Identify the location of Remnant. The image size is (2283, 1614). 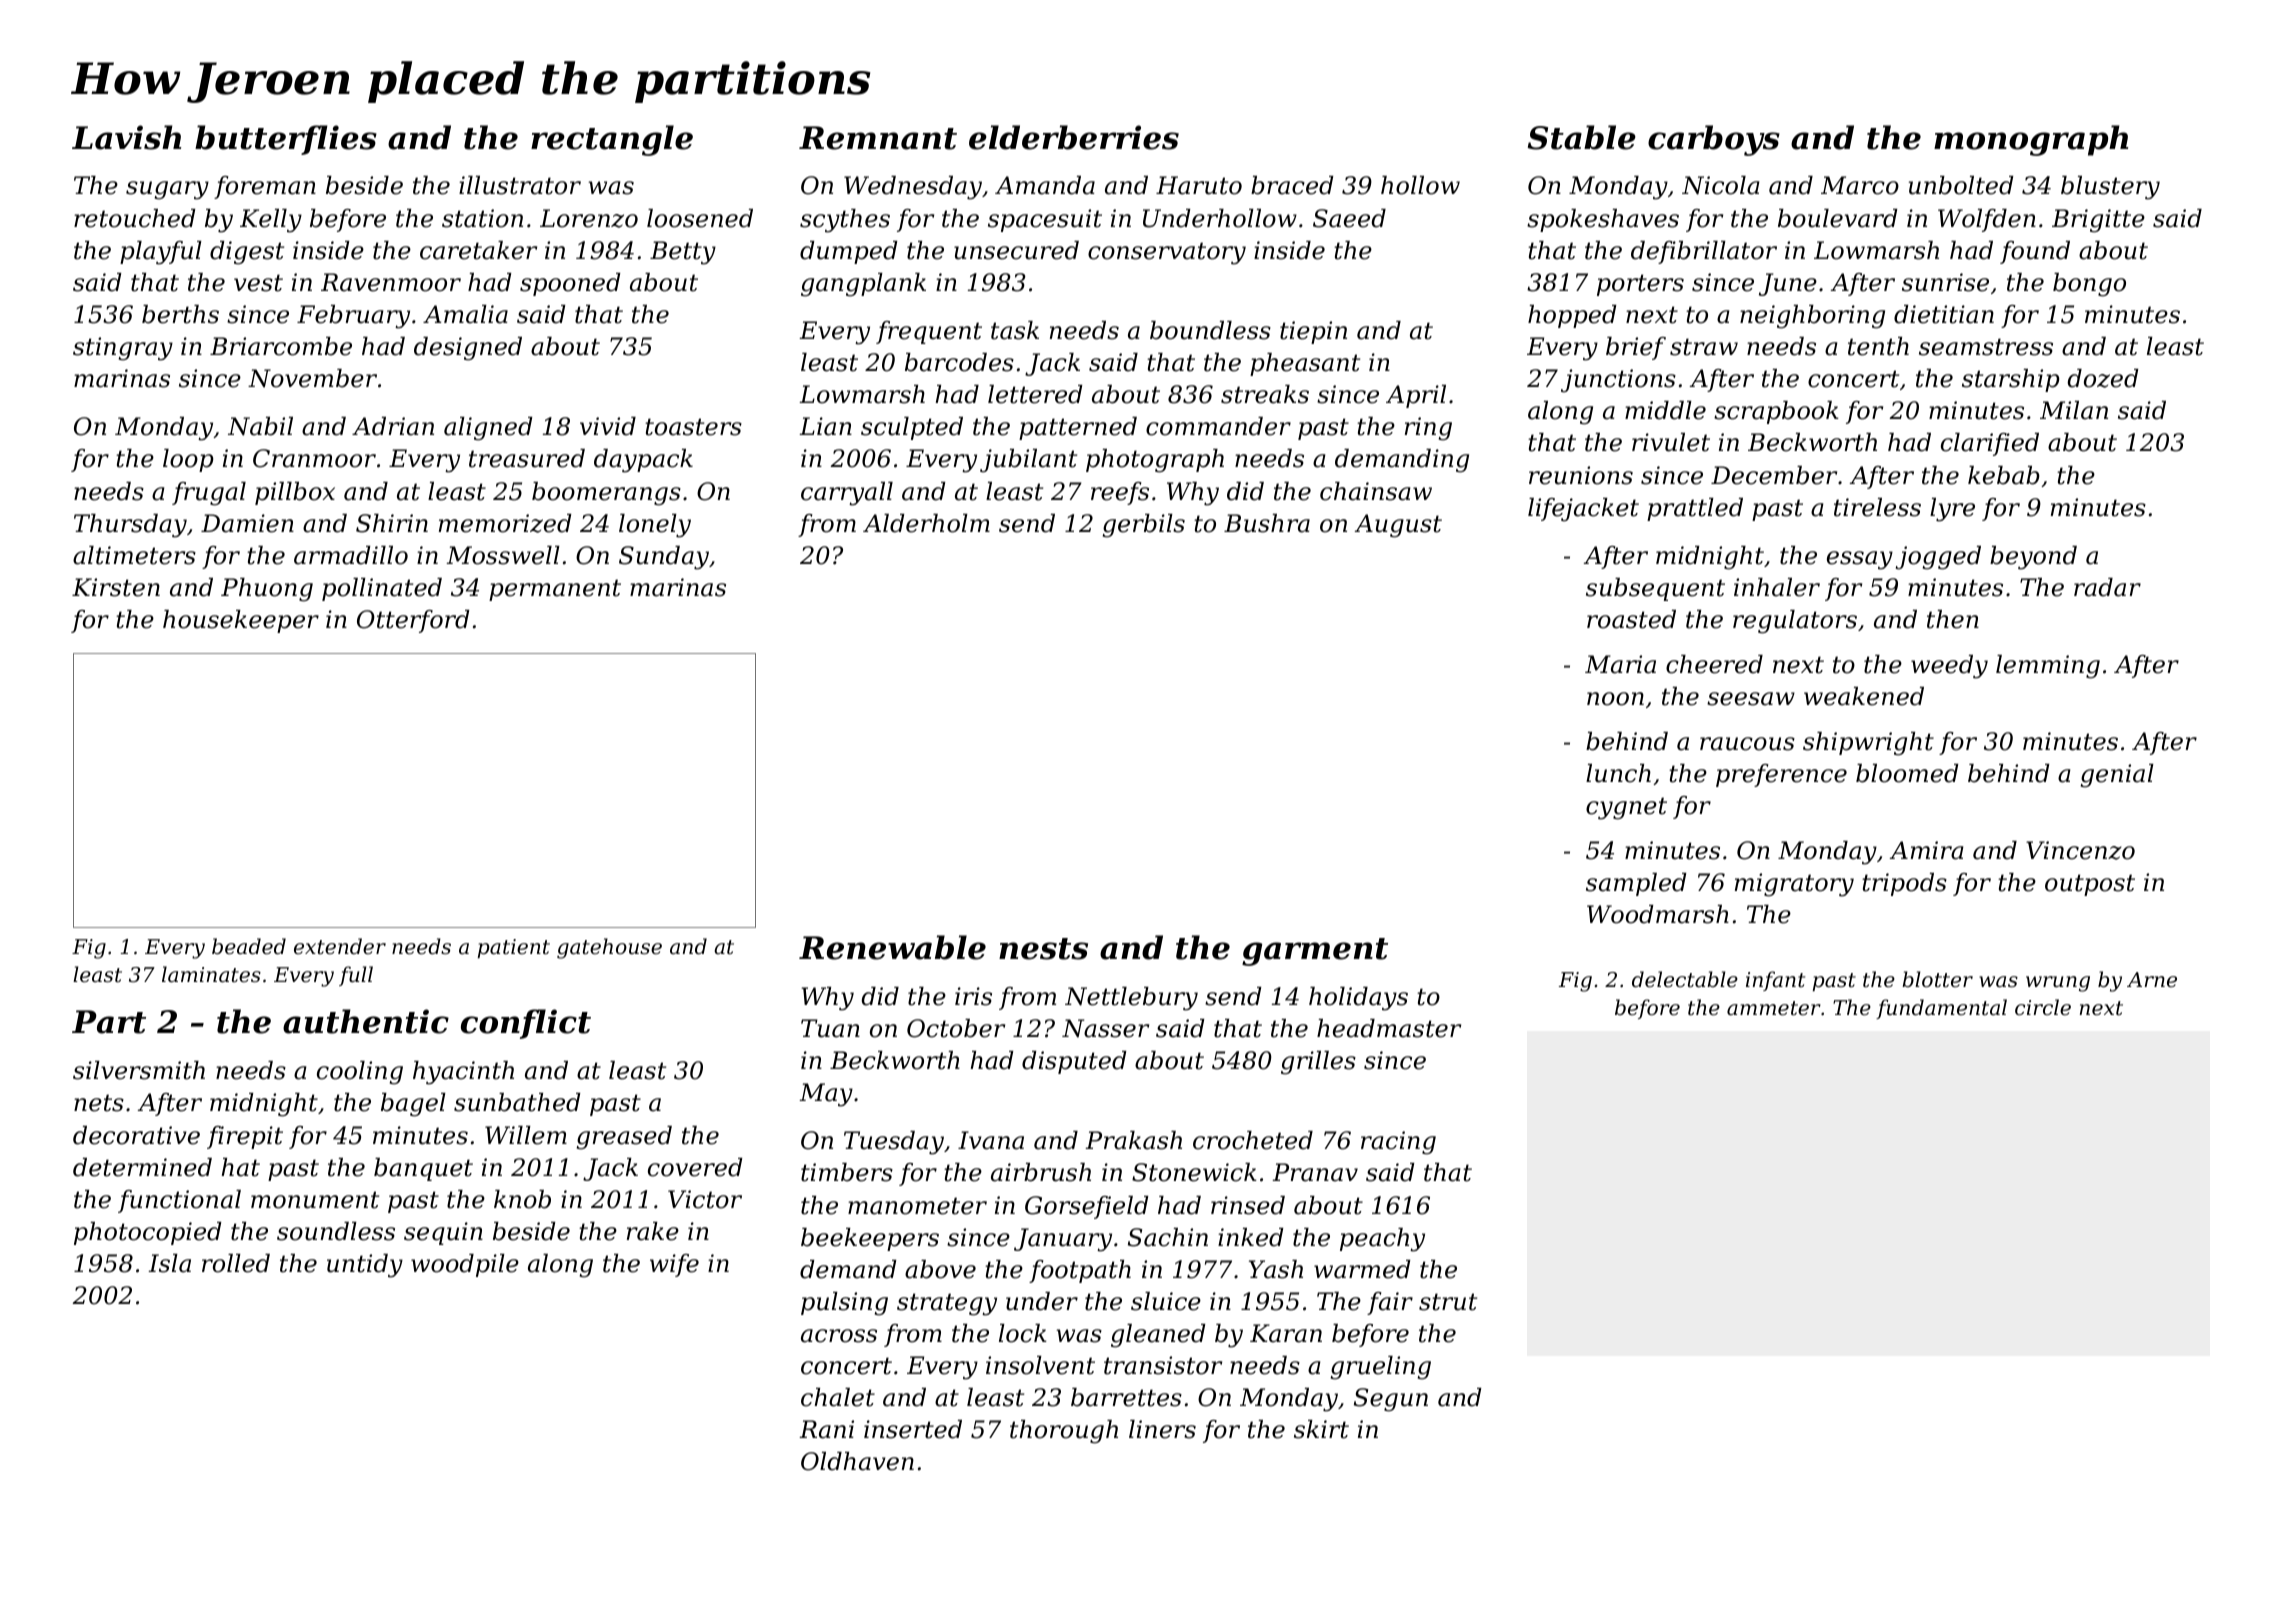
(878, 138).
